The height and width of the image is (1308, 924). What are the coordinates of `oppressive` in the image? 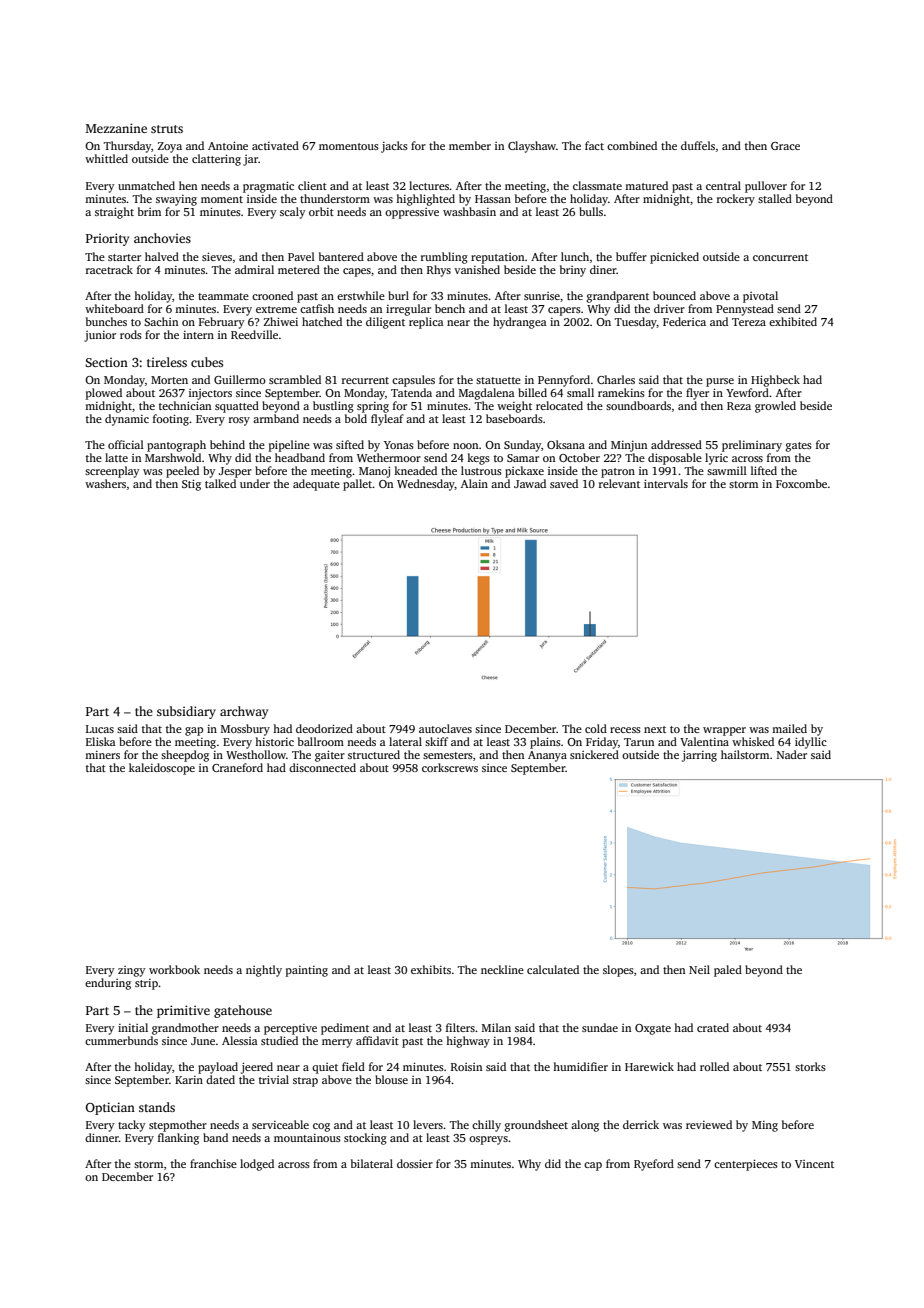 It's located at (412, 213).
